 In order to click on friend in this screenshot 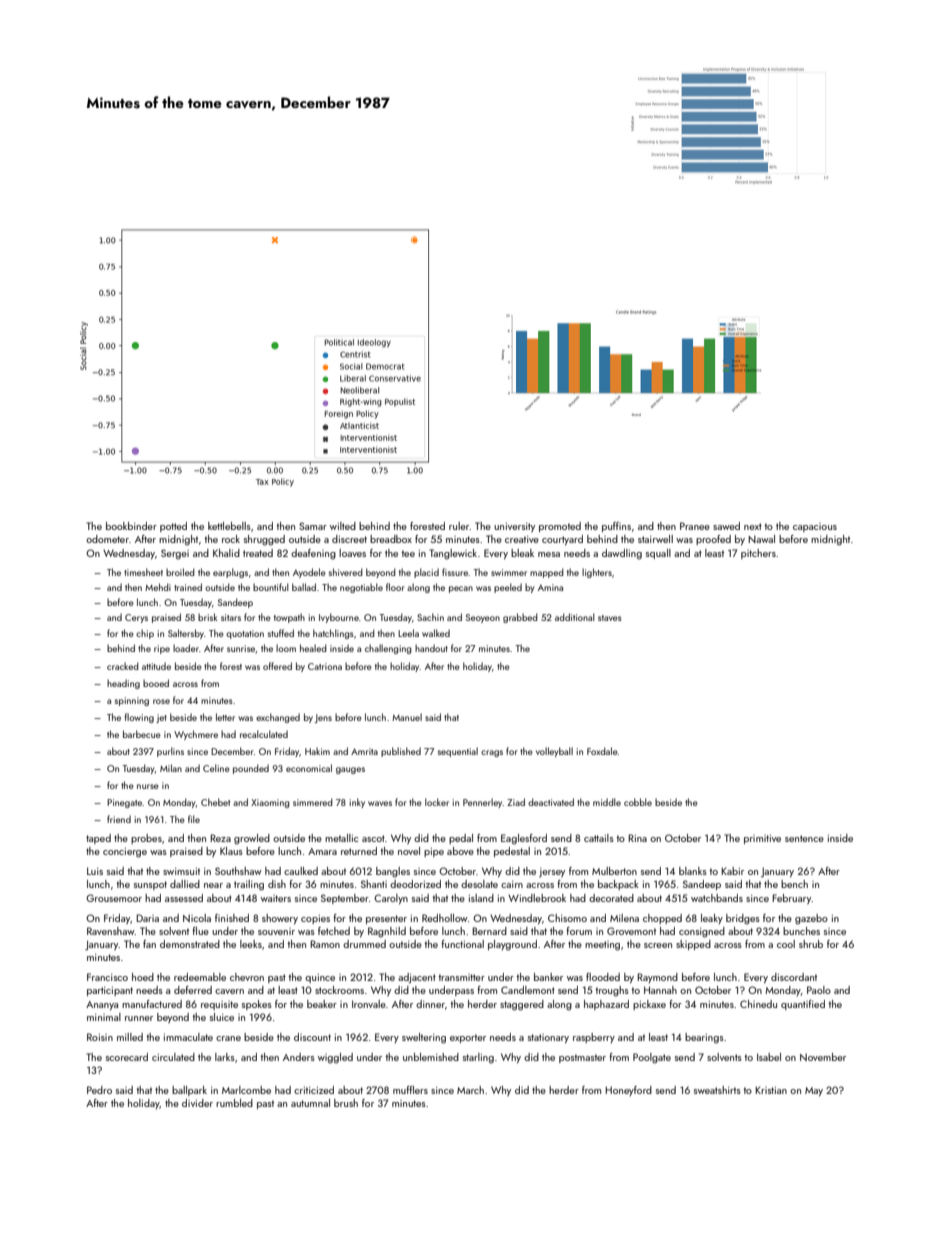, I will do `click(119, 819)`.
